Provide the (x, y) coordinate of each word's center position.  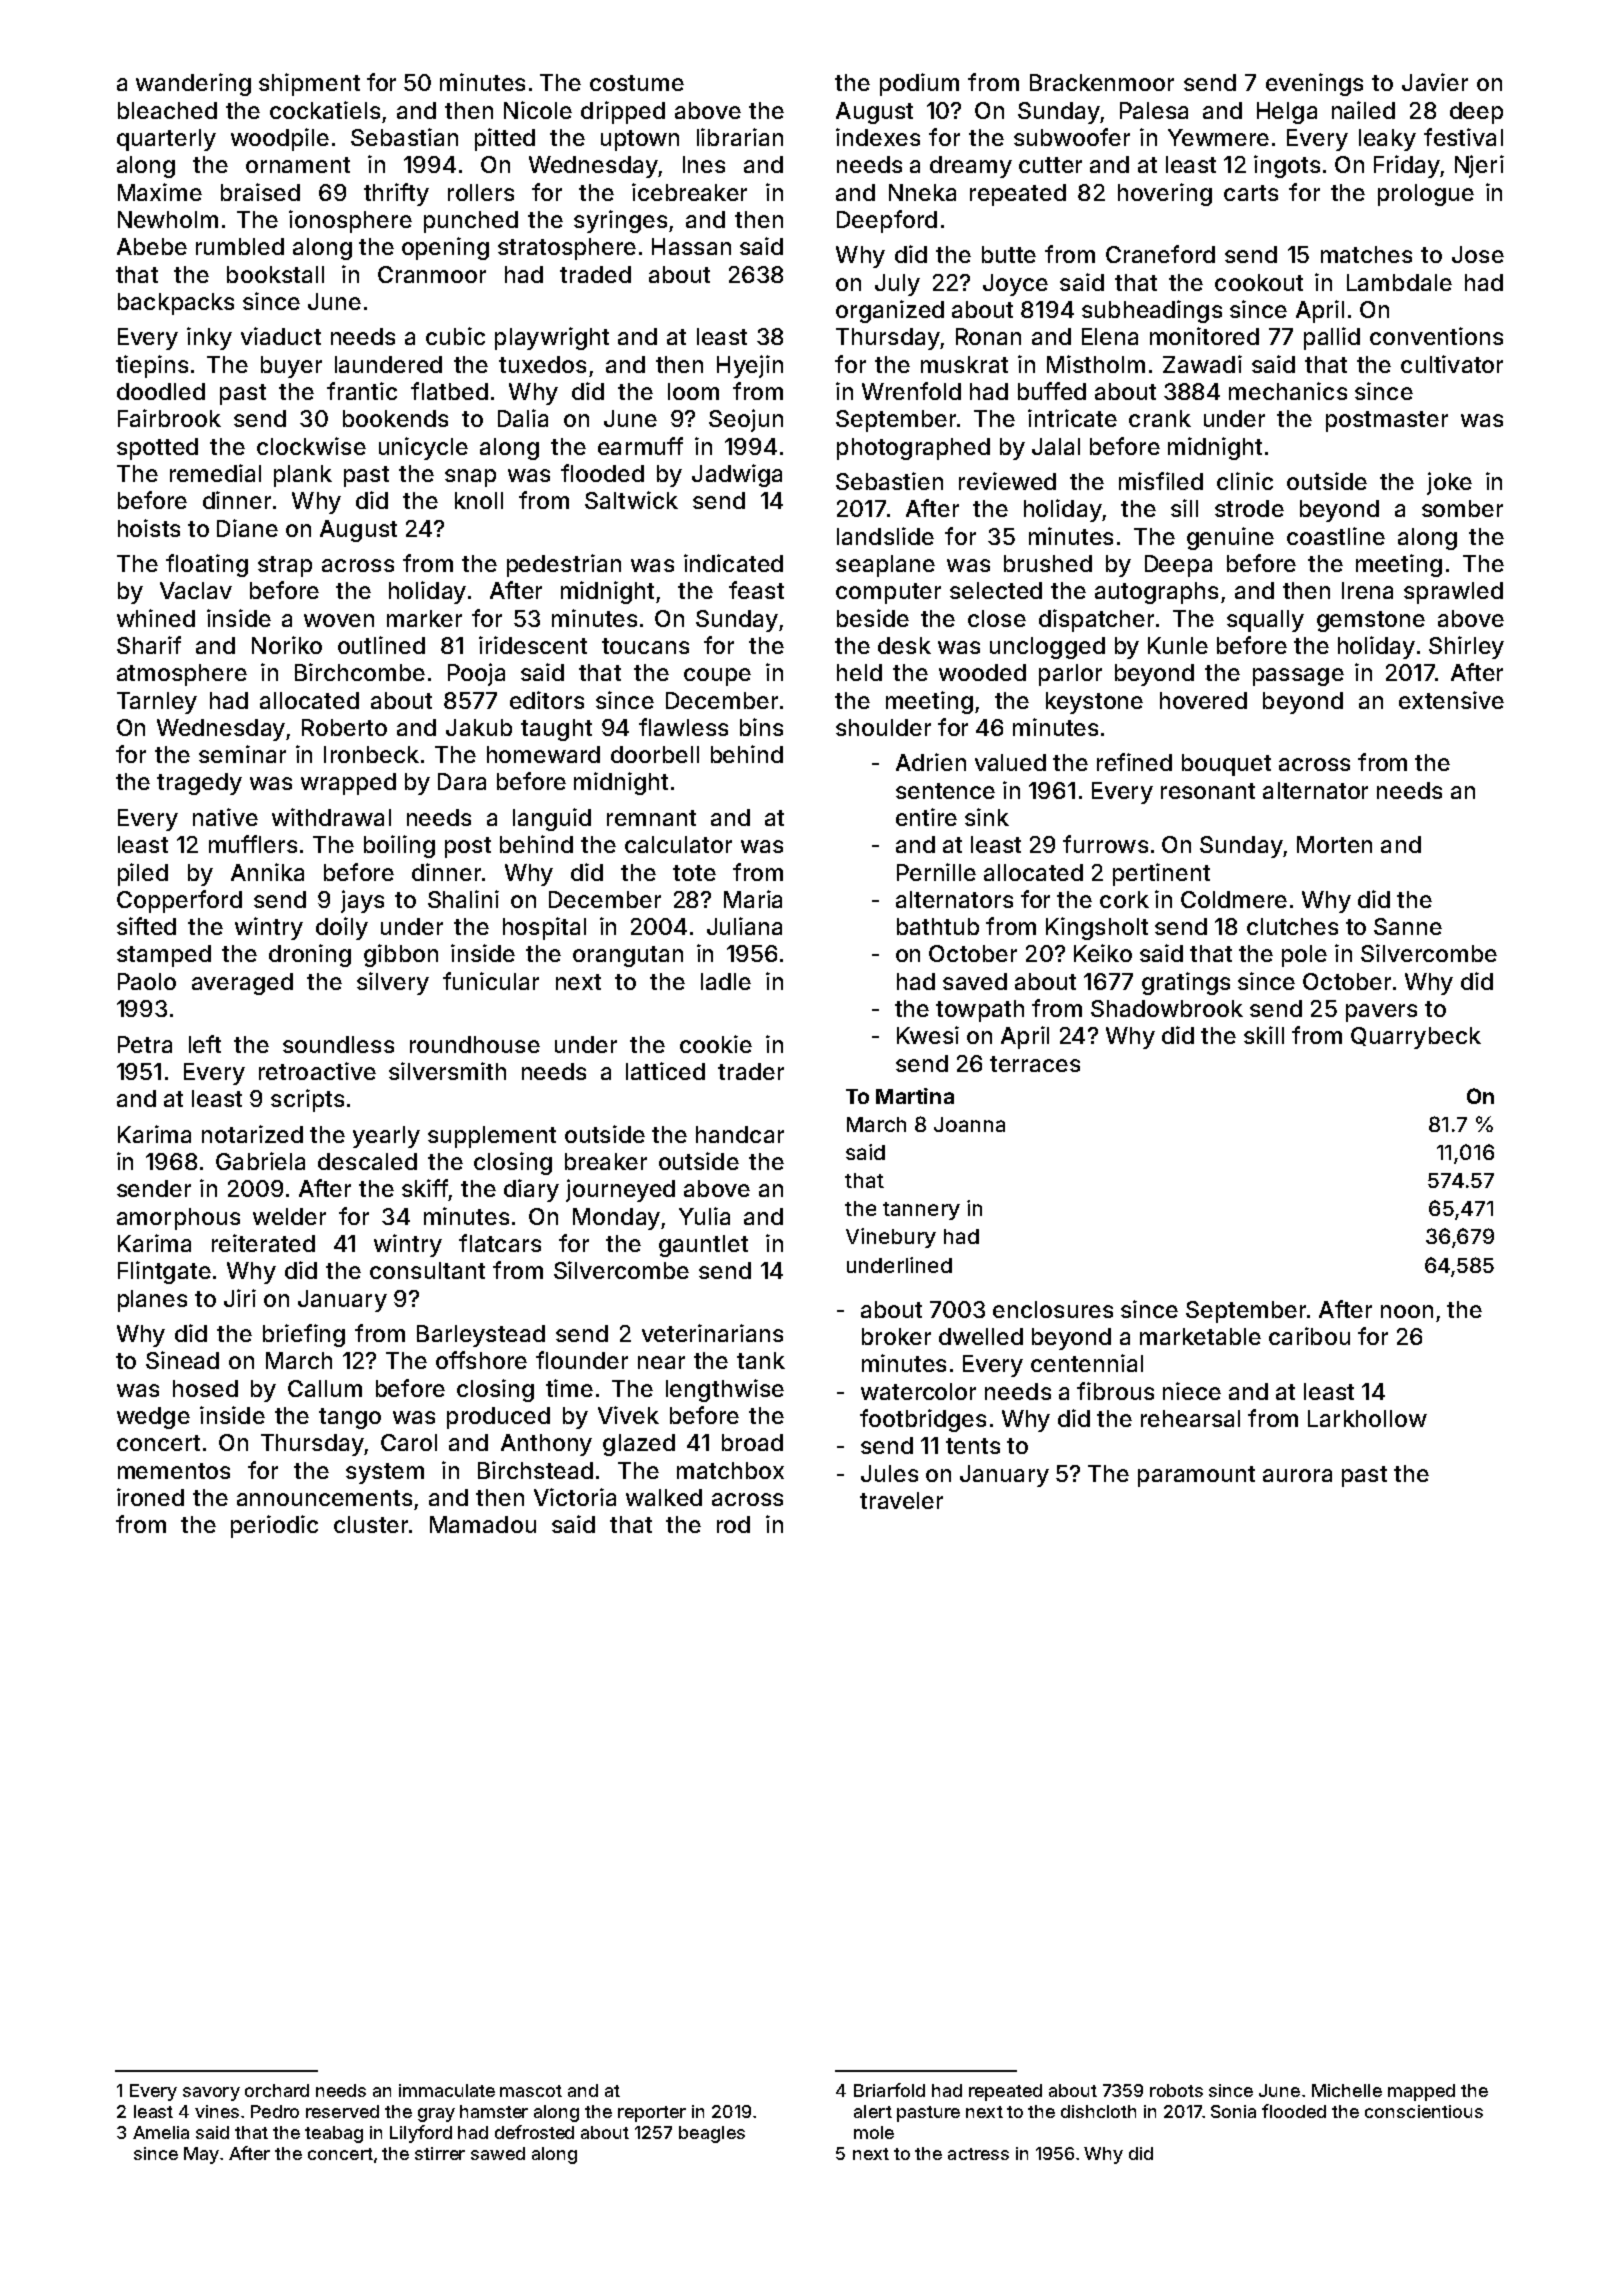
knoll (479, 500)
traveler (901, 1500)
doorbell (655, 754)
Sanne (1408, 926)
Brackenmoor (1102, 82)
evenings (1314, 84)
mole (874, 2132)
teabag (334, 2134)
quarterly (166, 140)
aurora (1297, 1475)
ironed (150, 1497)
